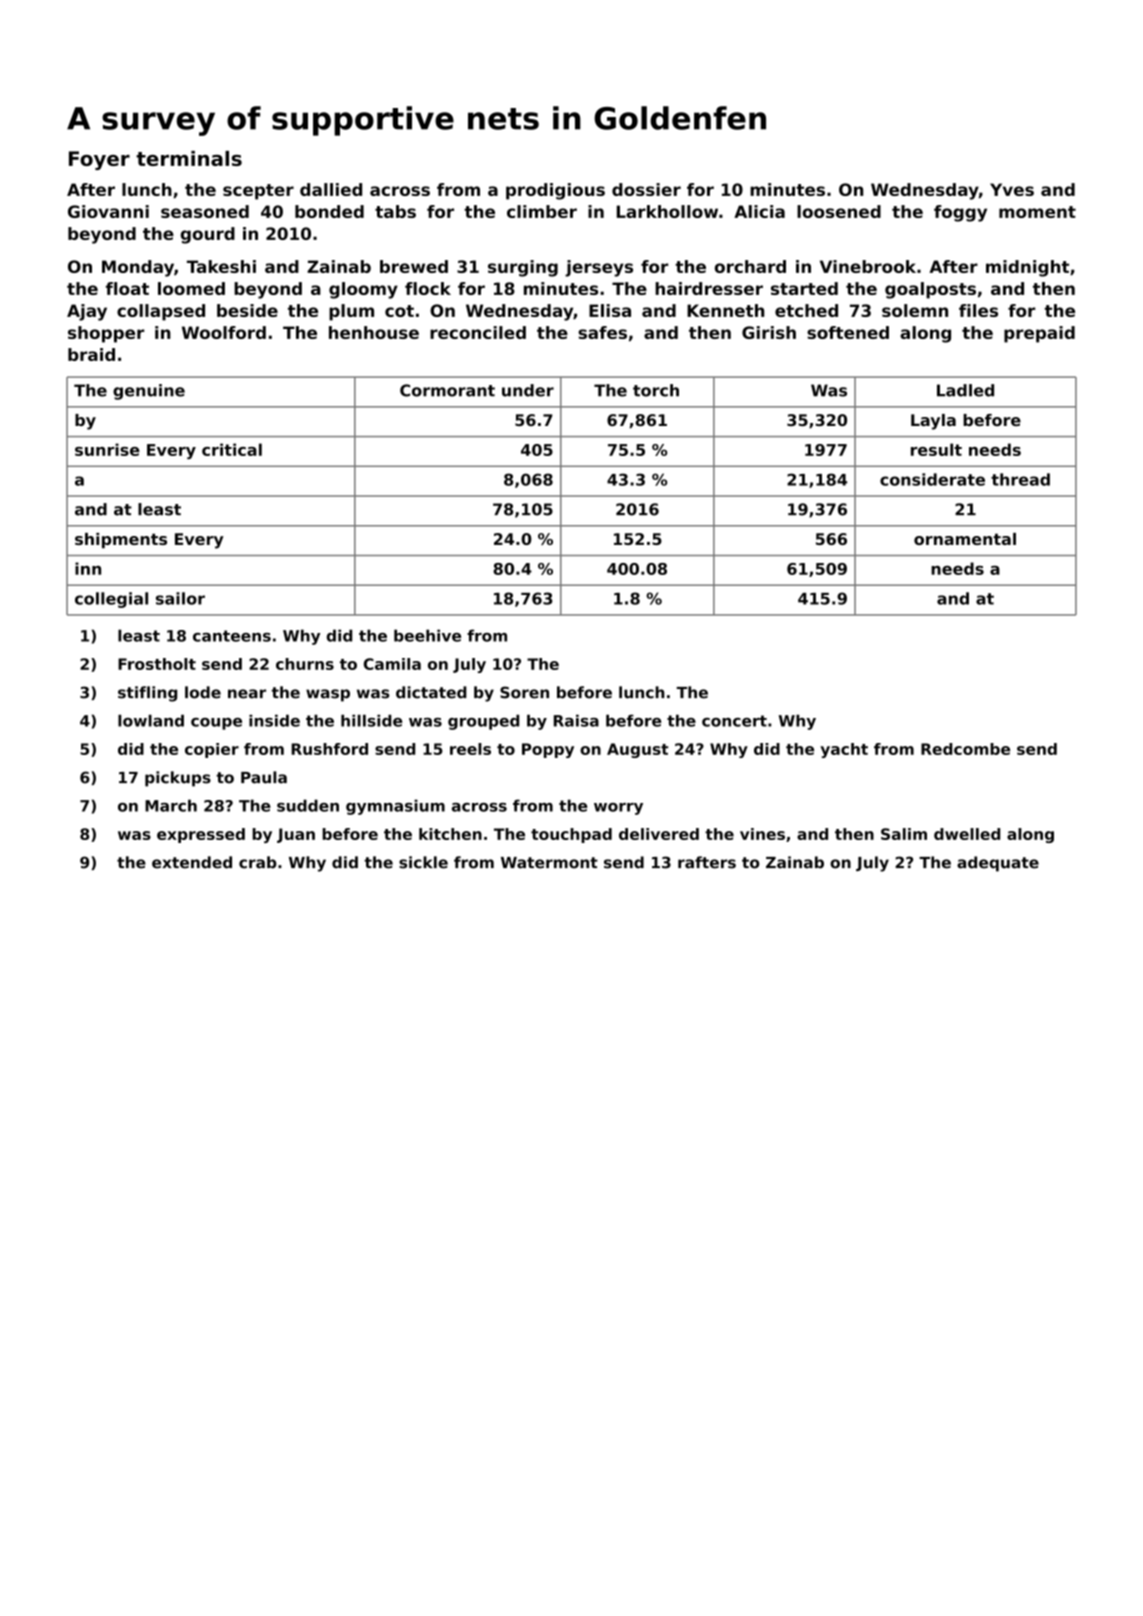 This image has height=1616, width=1143. I want to click on Alicia, so click(759, 211).
